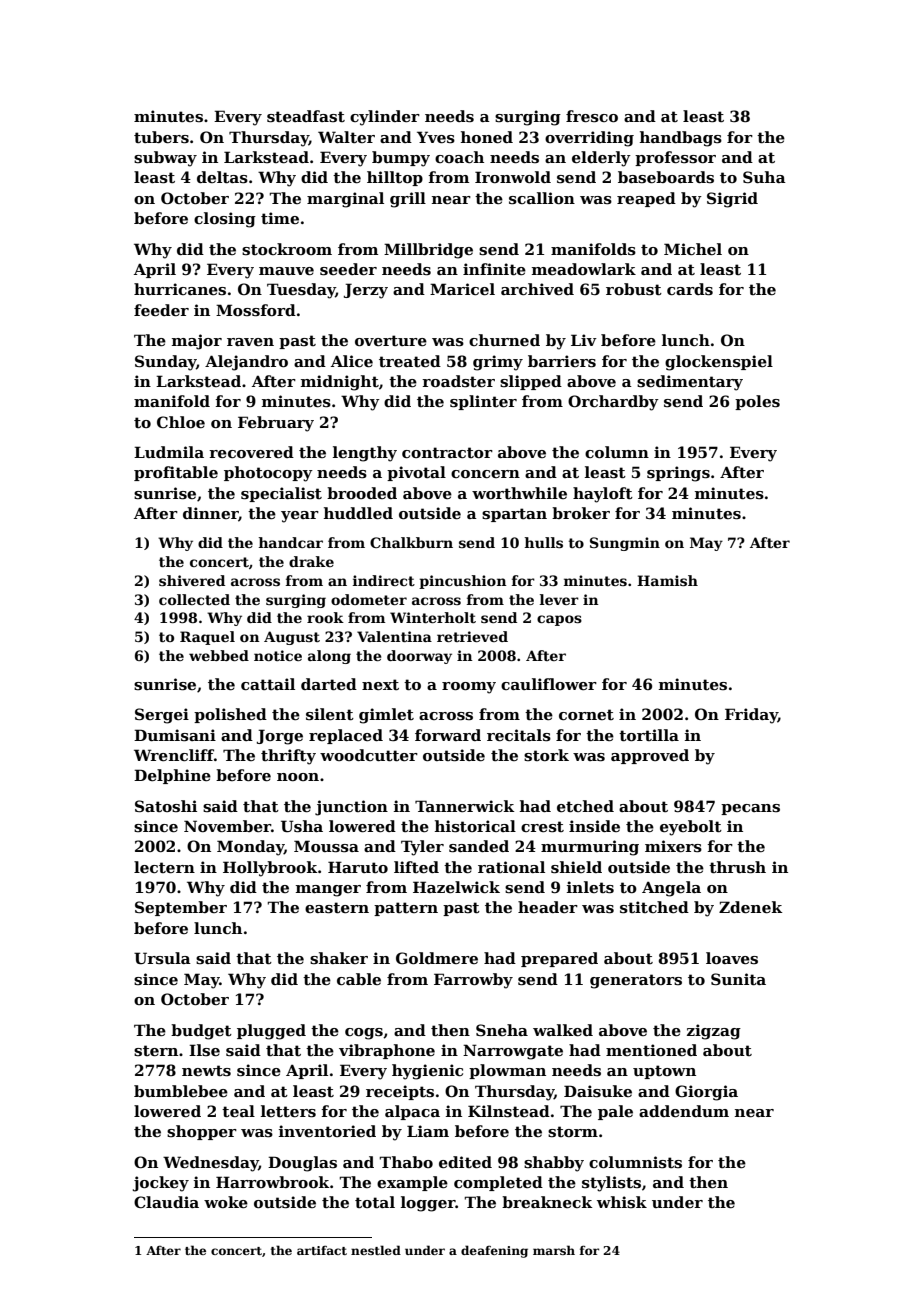 This screenshot has height=1314, width=924. Describe the element at coordinates (250, 342) in the screenshot. I see `raven` at that location.
